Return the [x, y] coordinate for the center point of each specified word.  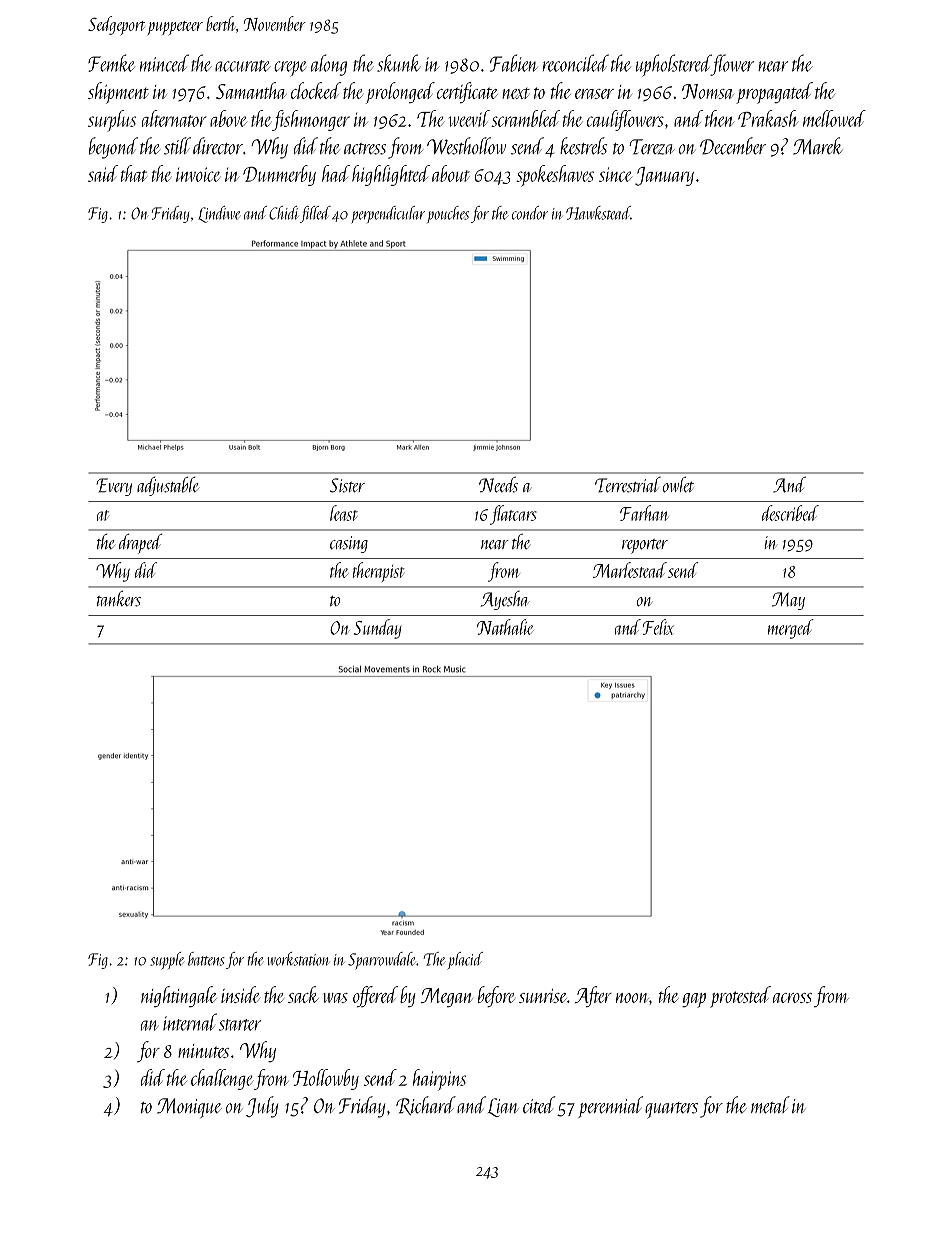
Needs [498, 484]
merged [791, 629]
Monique [189, 1108]
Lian [503, 1107]
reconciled [576, 63]
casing [349, 544]
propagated [774, 93]
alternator [174, 118]
